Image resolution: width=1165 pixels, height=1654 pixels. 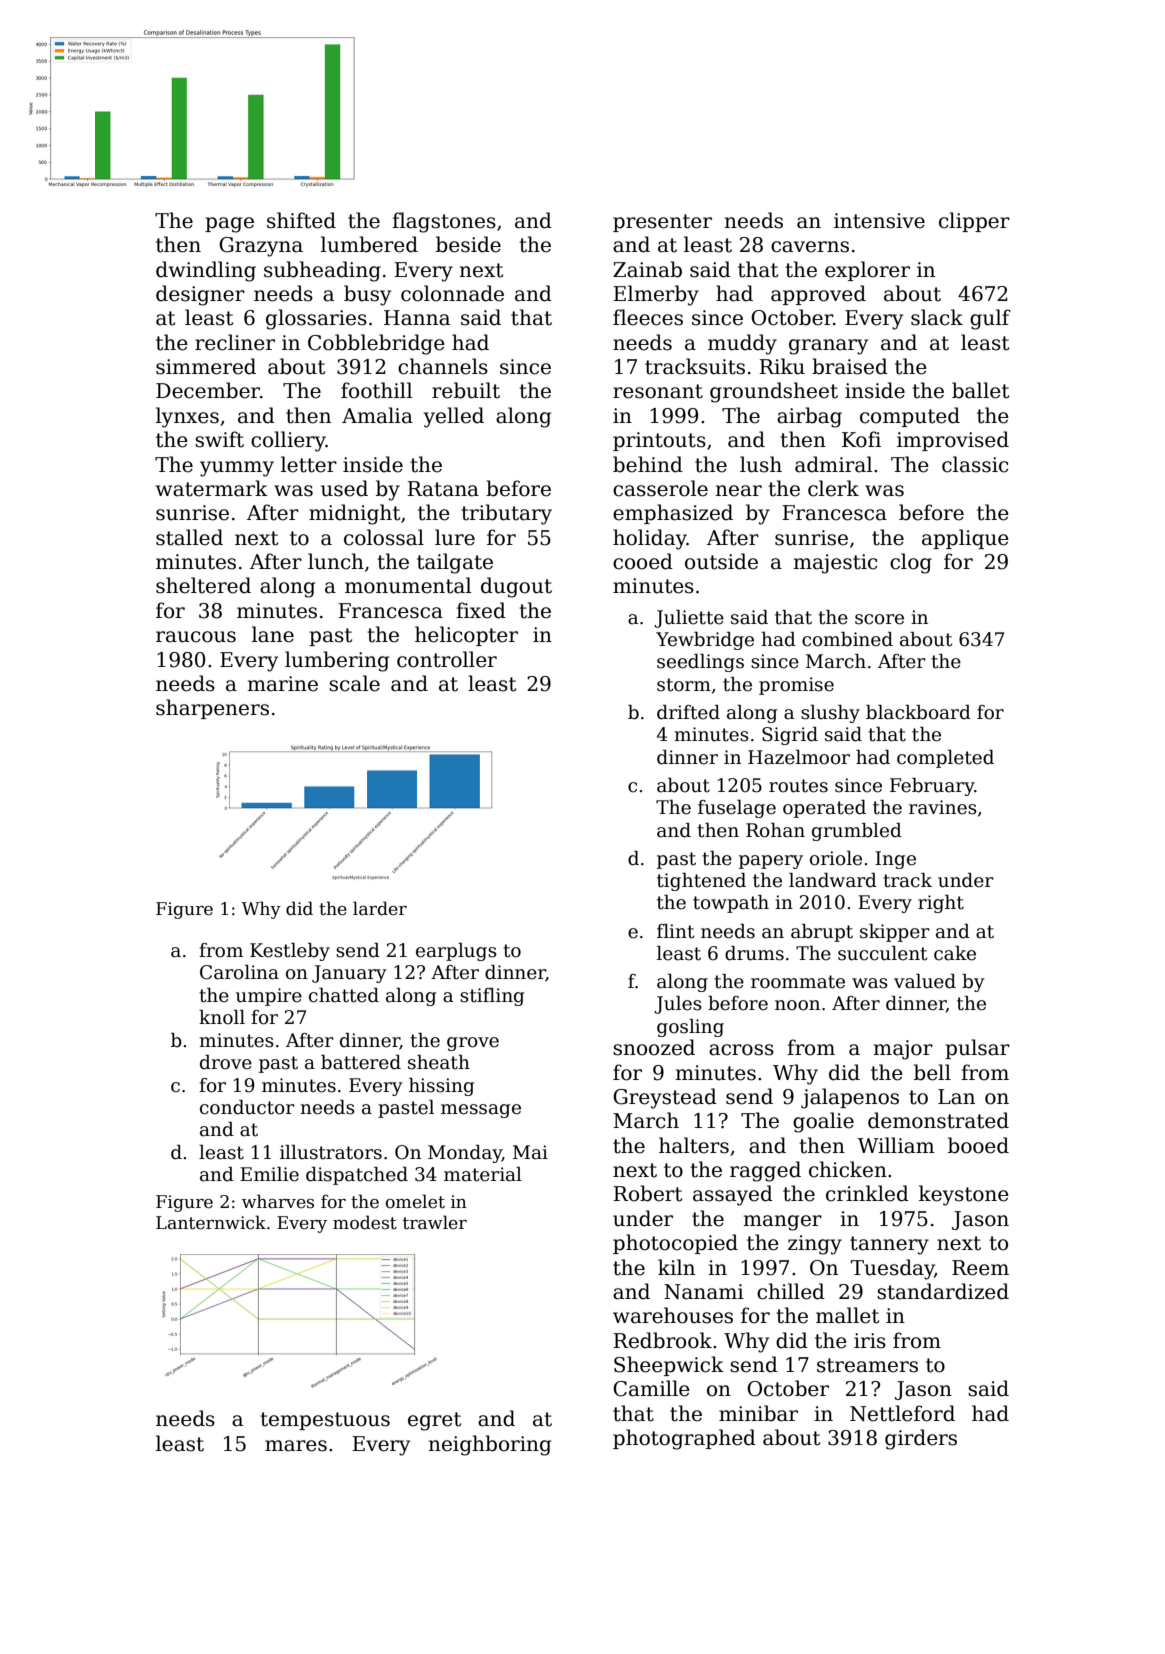 I want to click on shifted, so click(x=301, y=220).
